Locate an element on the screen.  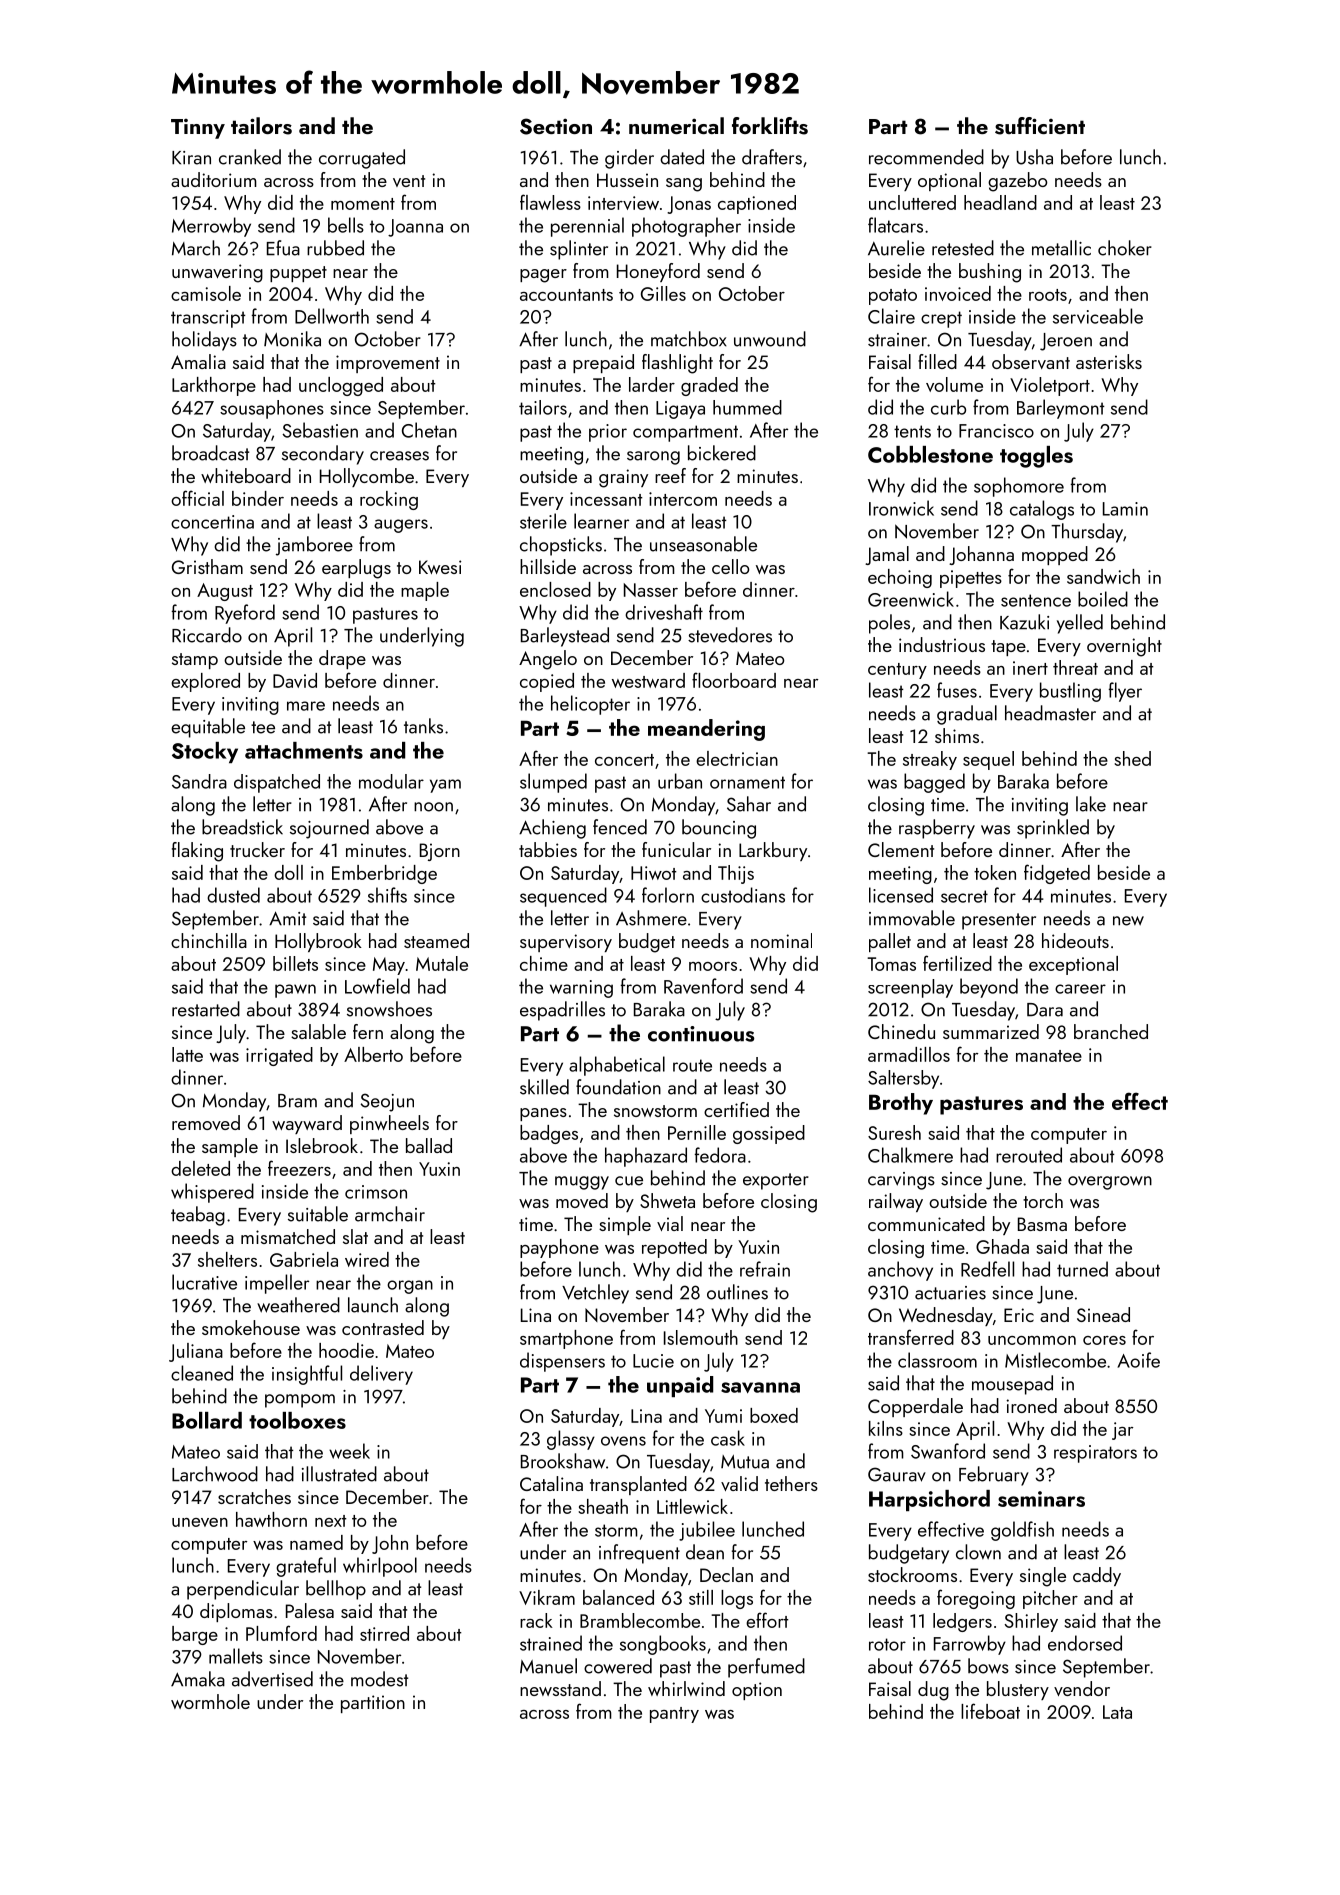
continuous is located at coordinates (701, 1034).
